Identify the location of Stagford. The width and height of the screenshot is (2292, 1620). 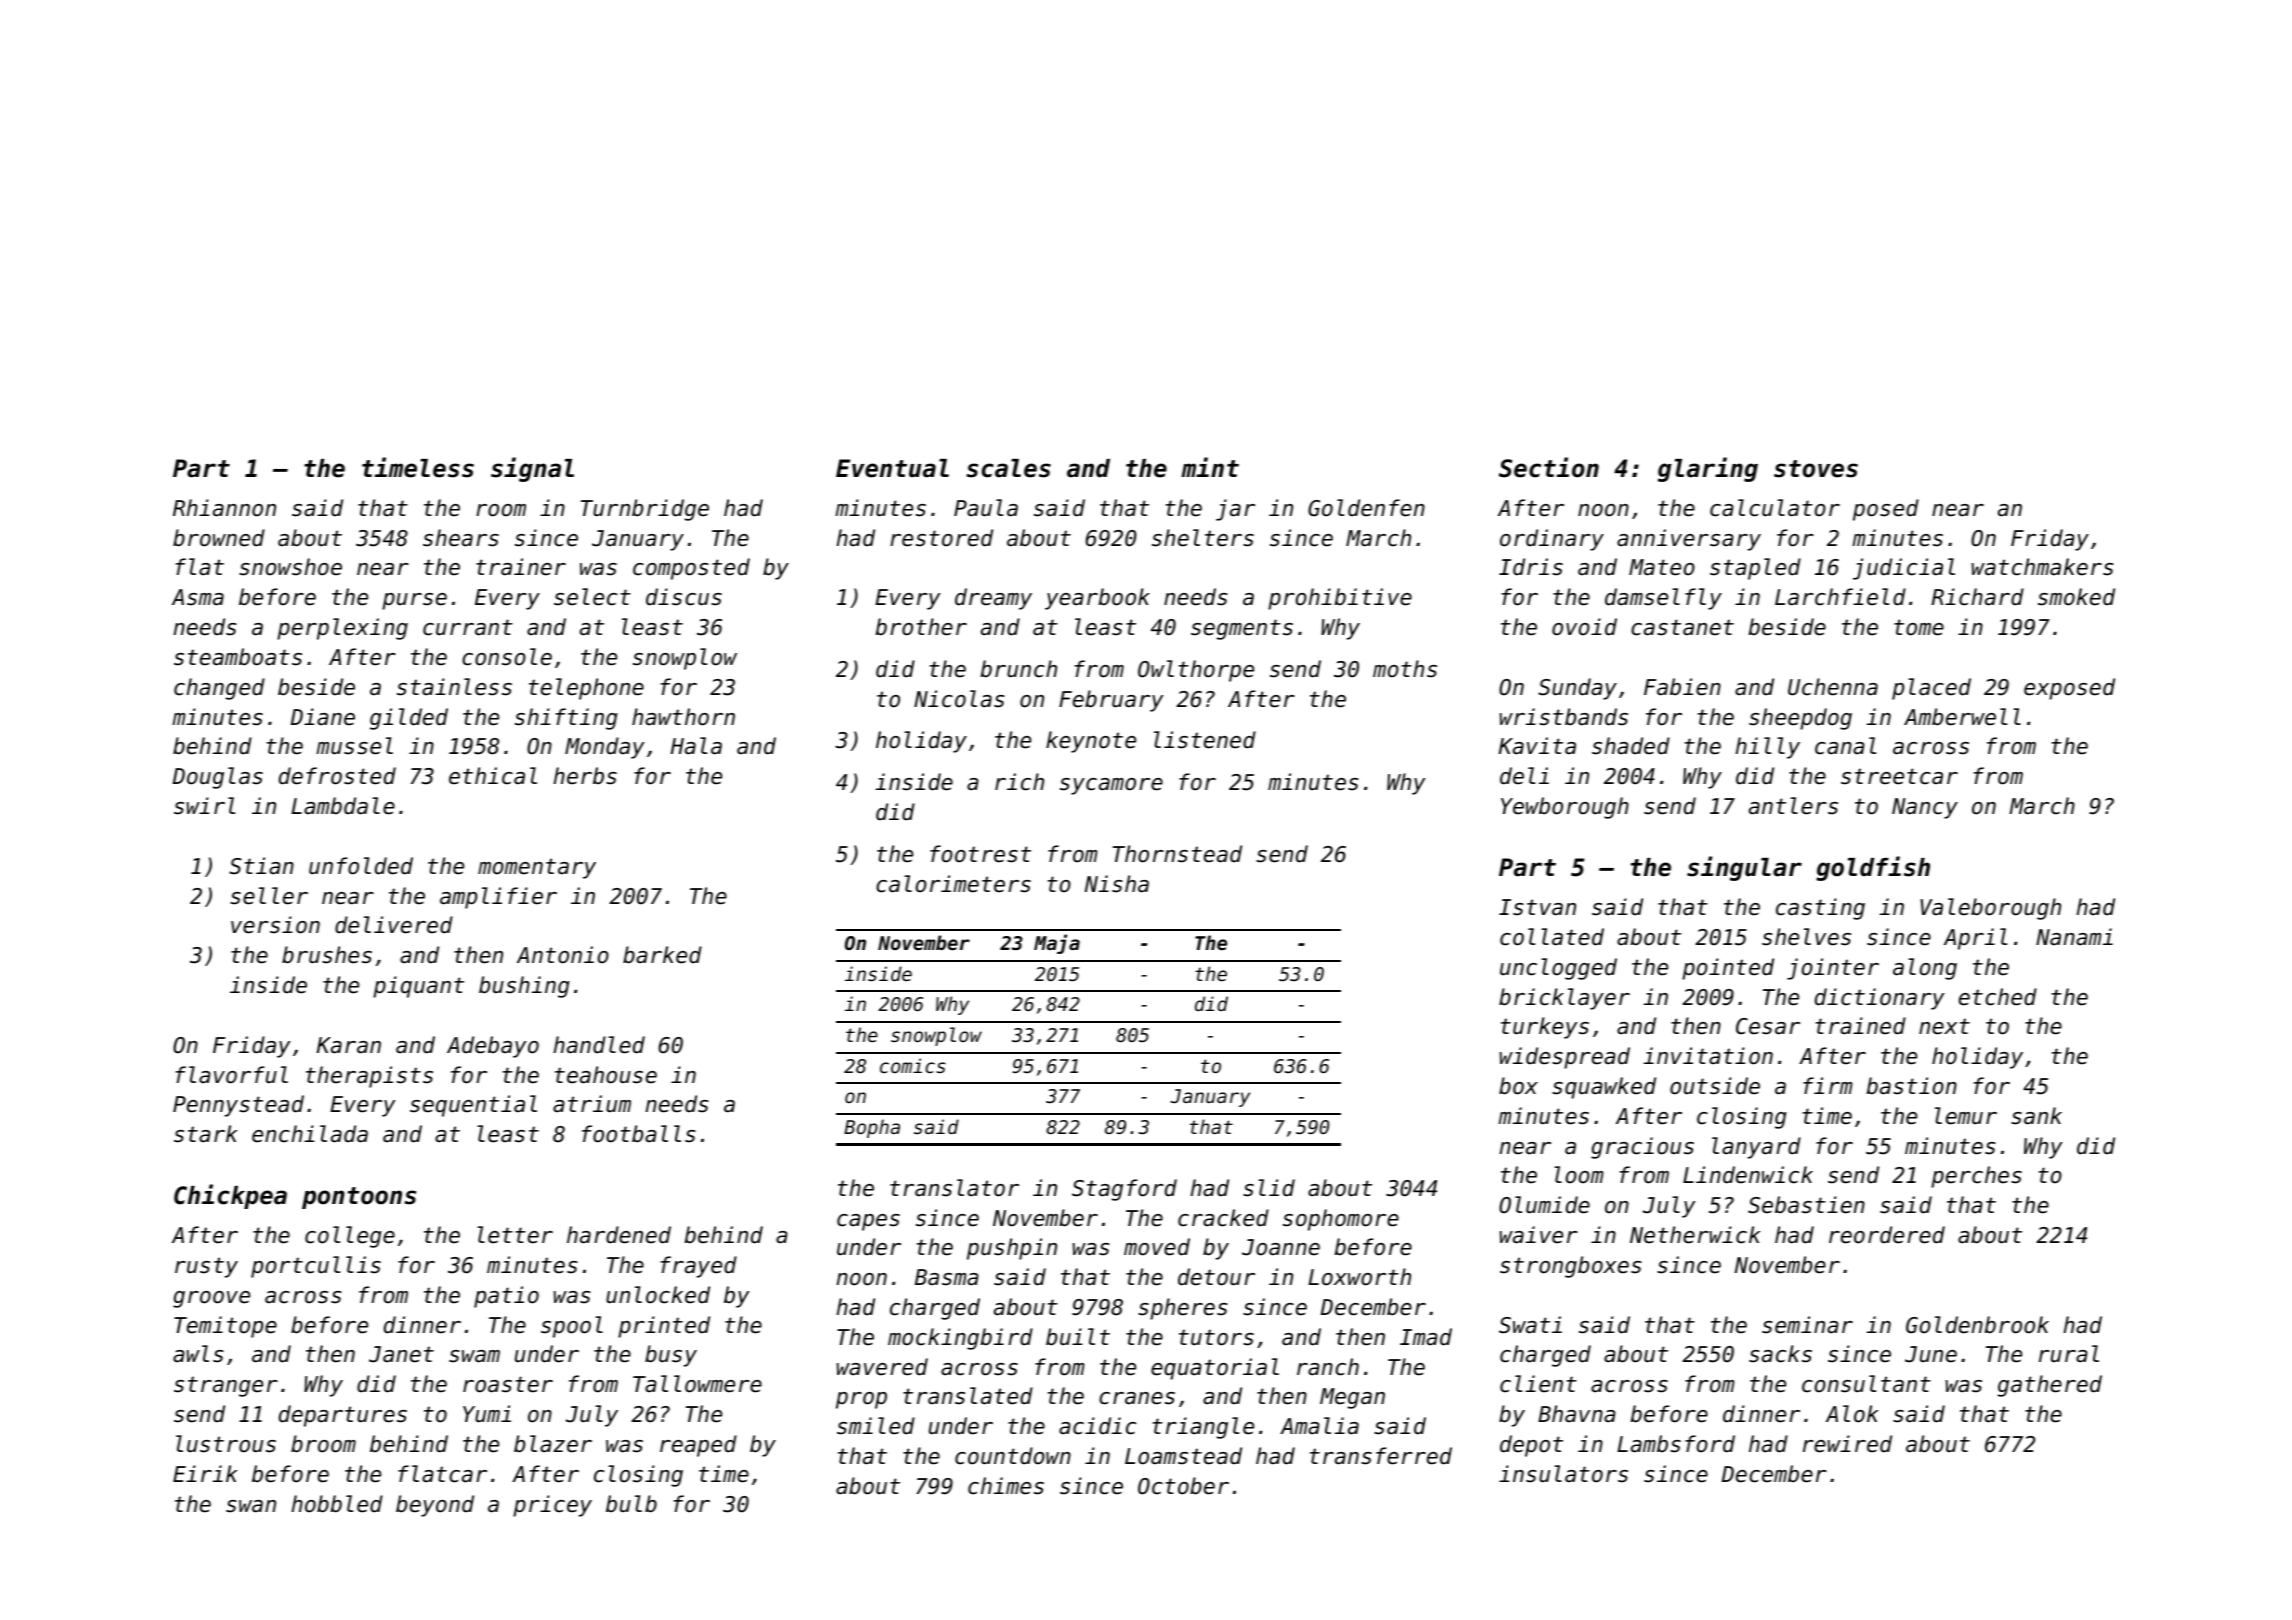
(1124, 1190).
